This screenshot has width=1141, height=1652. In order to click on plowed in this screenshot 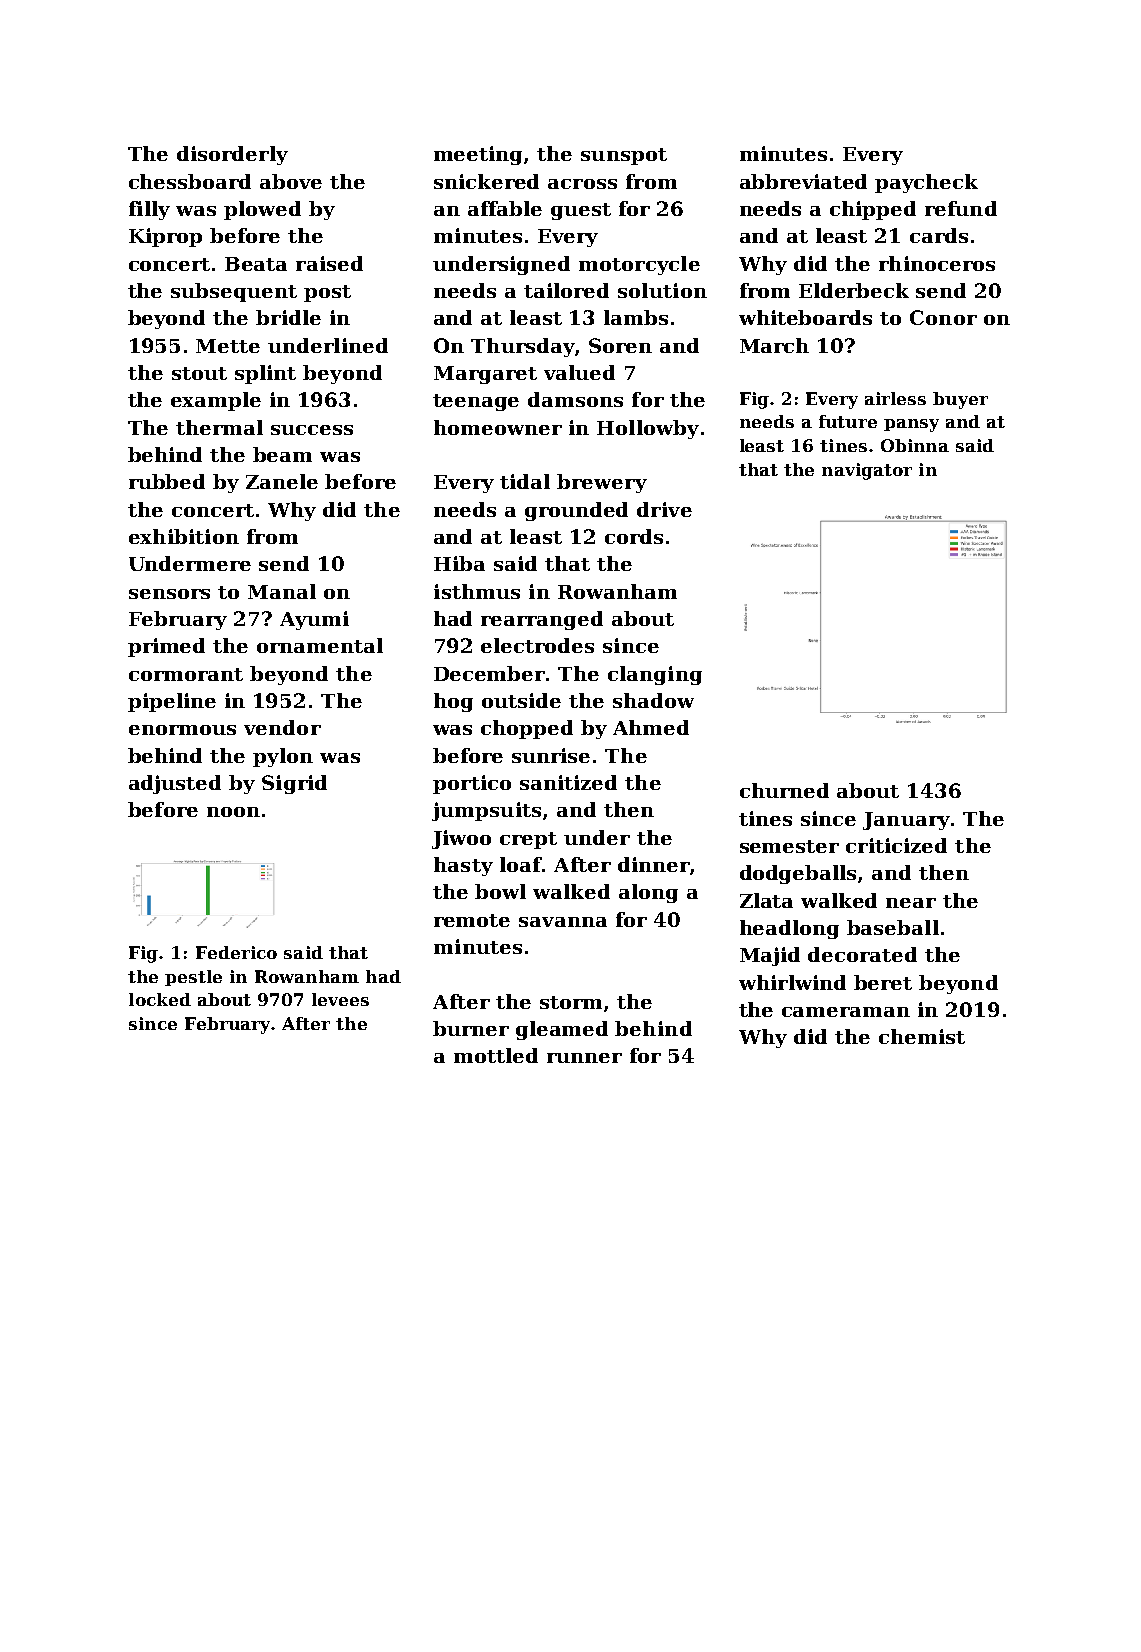, I will do `click(262, 210)`.
